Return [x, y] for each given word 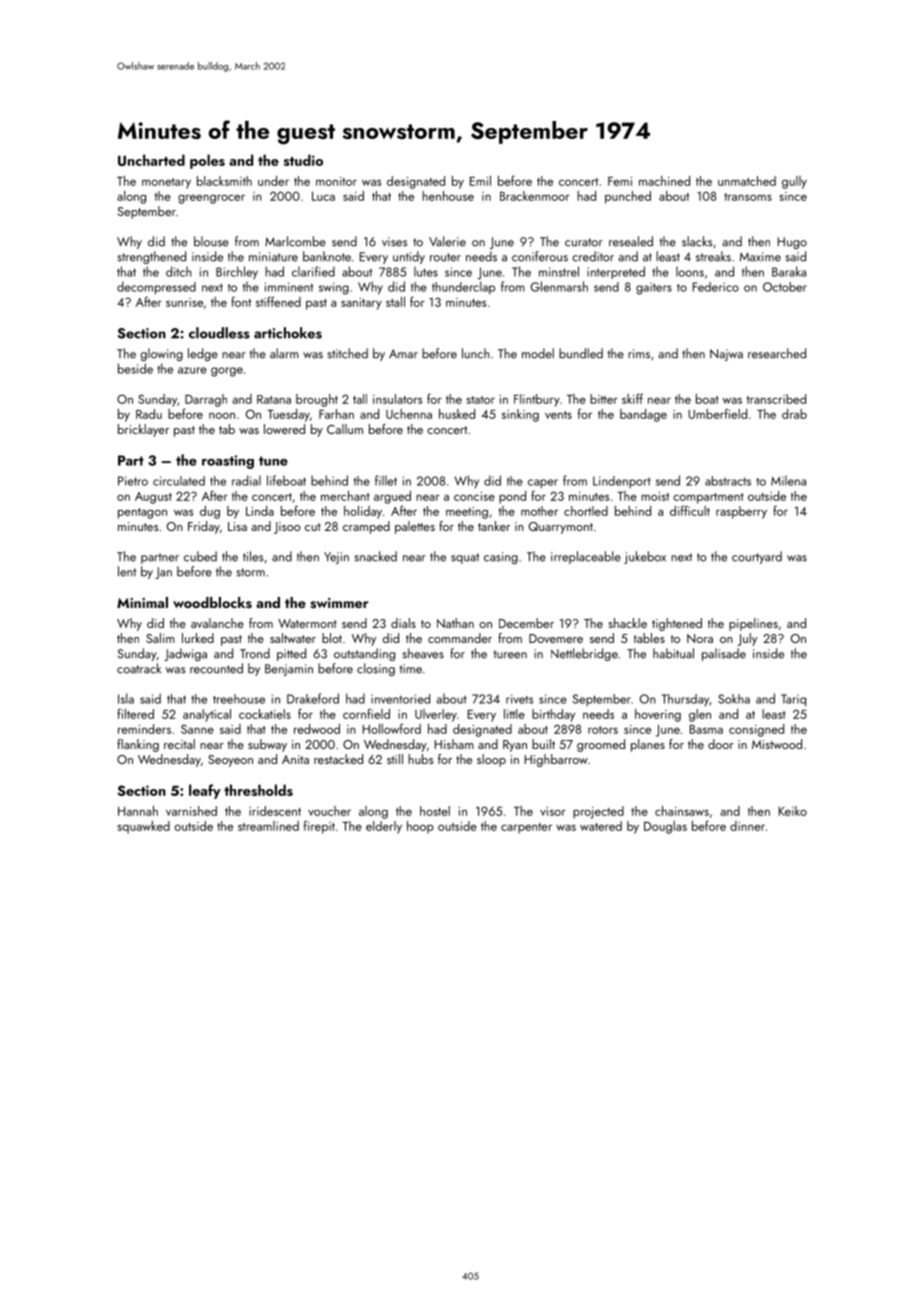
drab [794, 414]
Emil [480, 181]
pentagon [142, 513]
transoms [748, 197]
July [747, 639]
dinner [747, 826]
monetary [166, 183]
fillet [386, 480]
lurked [198, 638]
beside [135, 368]
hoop [420, 827]
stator [480, 400]
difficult [690, 510]
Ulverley [436, 715]
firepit [319, 827]
